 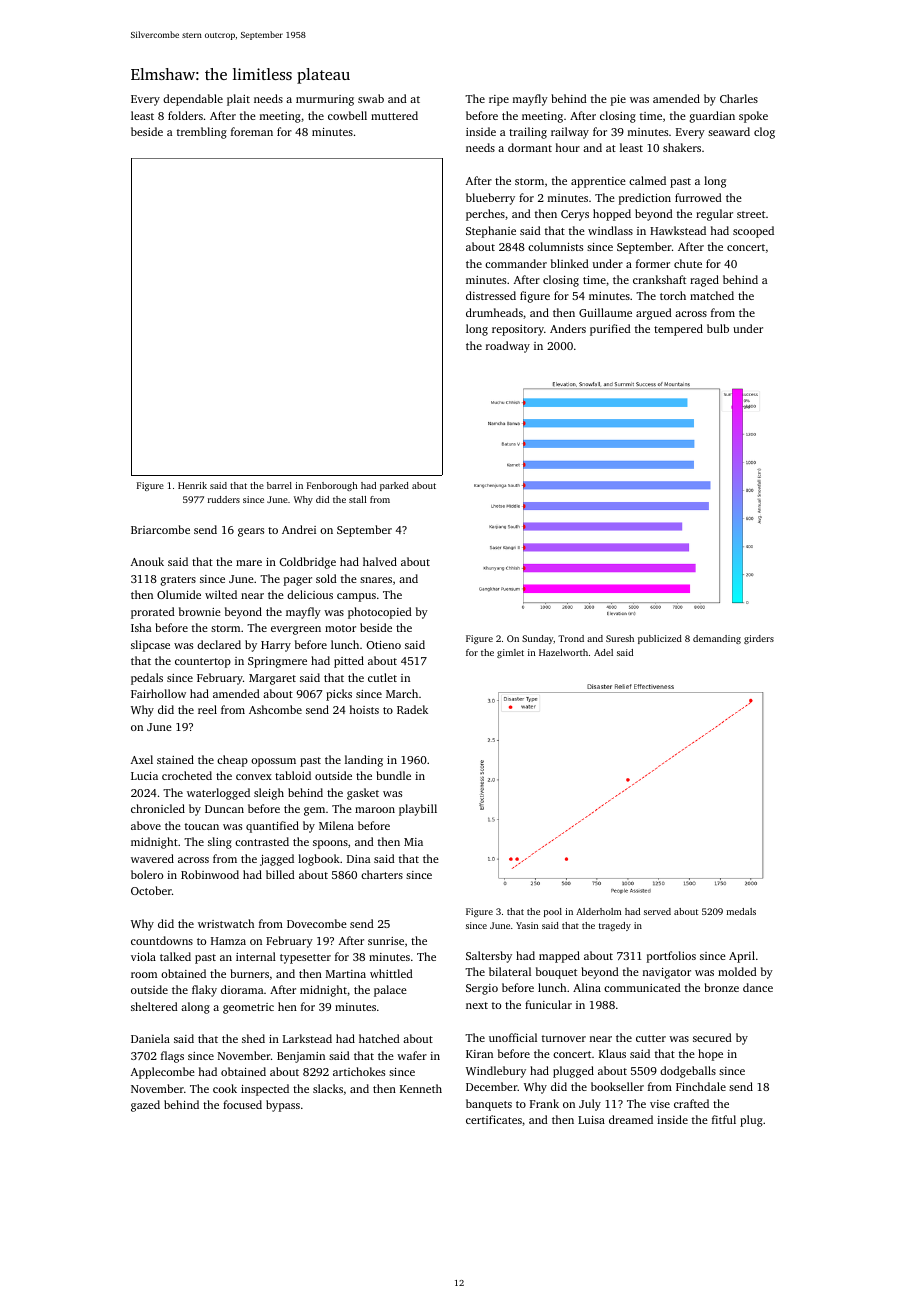 I want to click on focused, so click(x=242, y=1104).
